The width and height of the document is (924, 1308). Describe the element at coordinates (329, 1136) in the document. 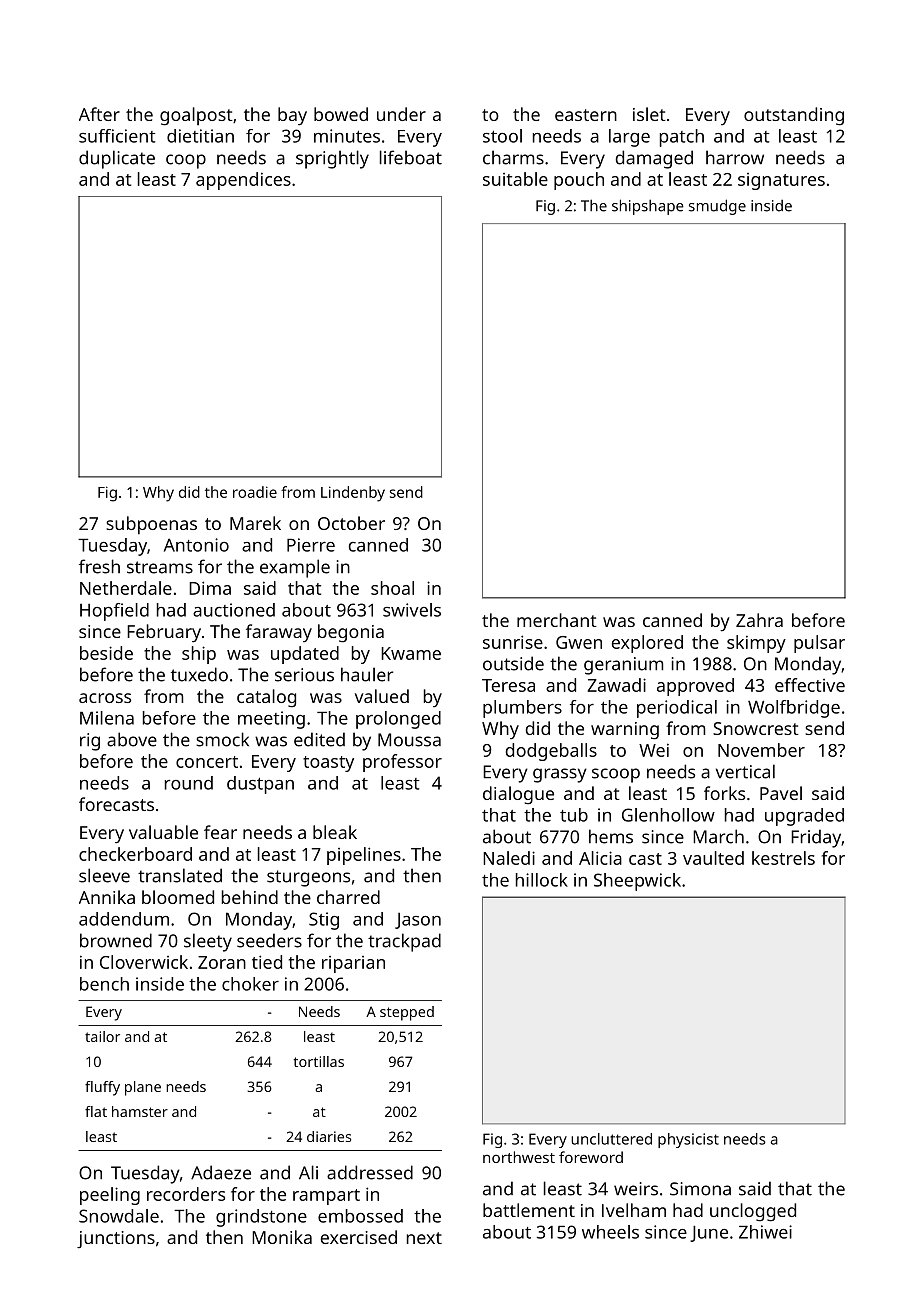

I see `diaries` at that location.
